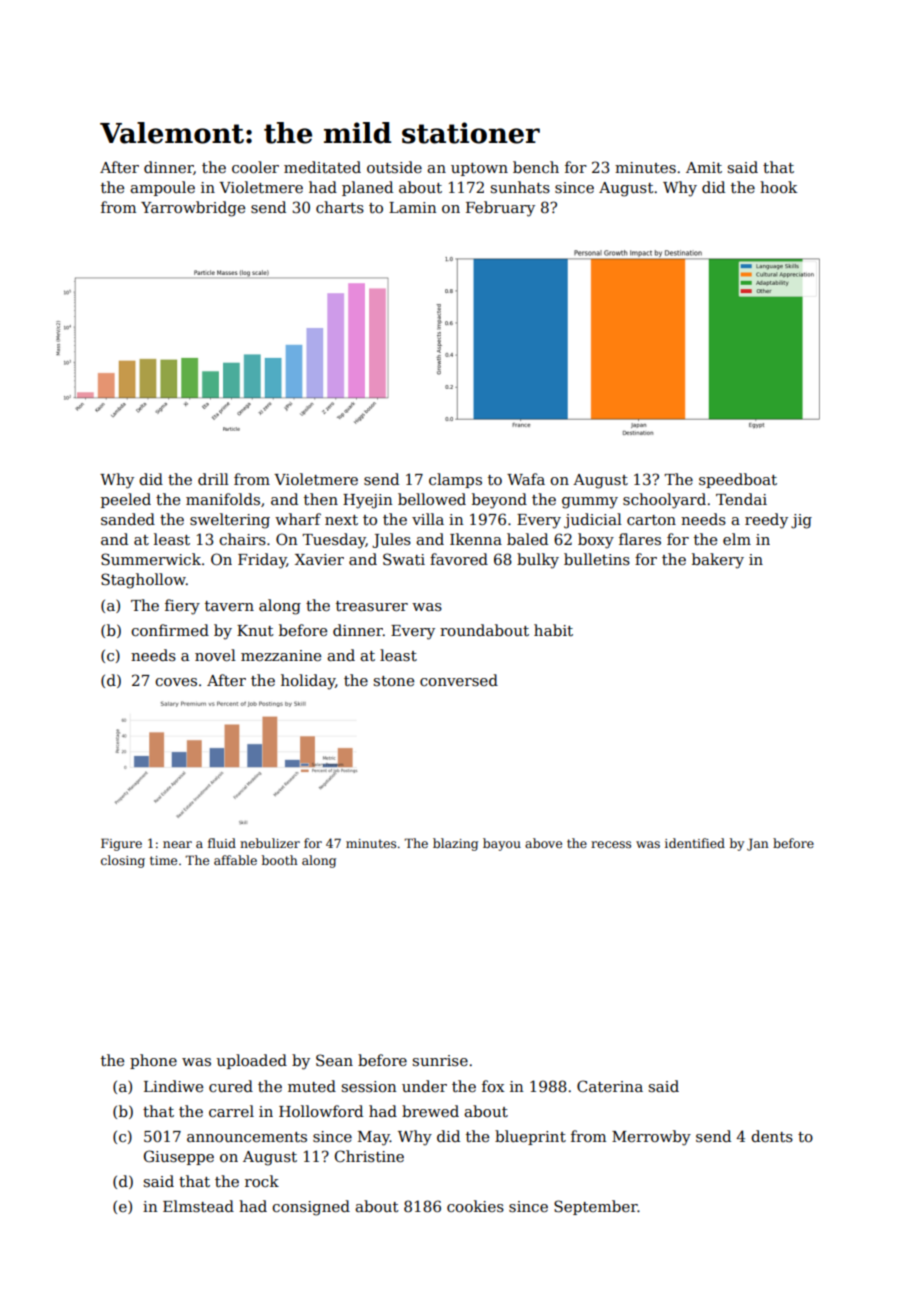  Describe the element at coordinates (738, 480) in the screenshot. I see `speedboat` at that location.
